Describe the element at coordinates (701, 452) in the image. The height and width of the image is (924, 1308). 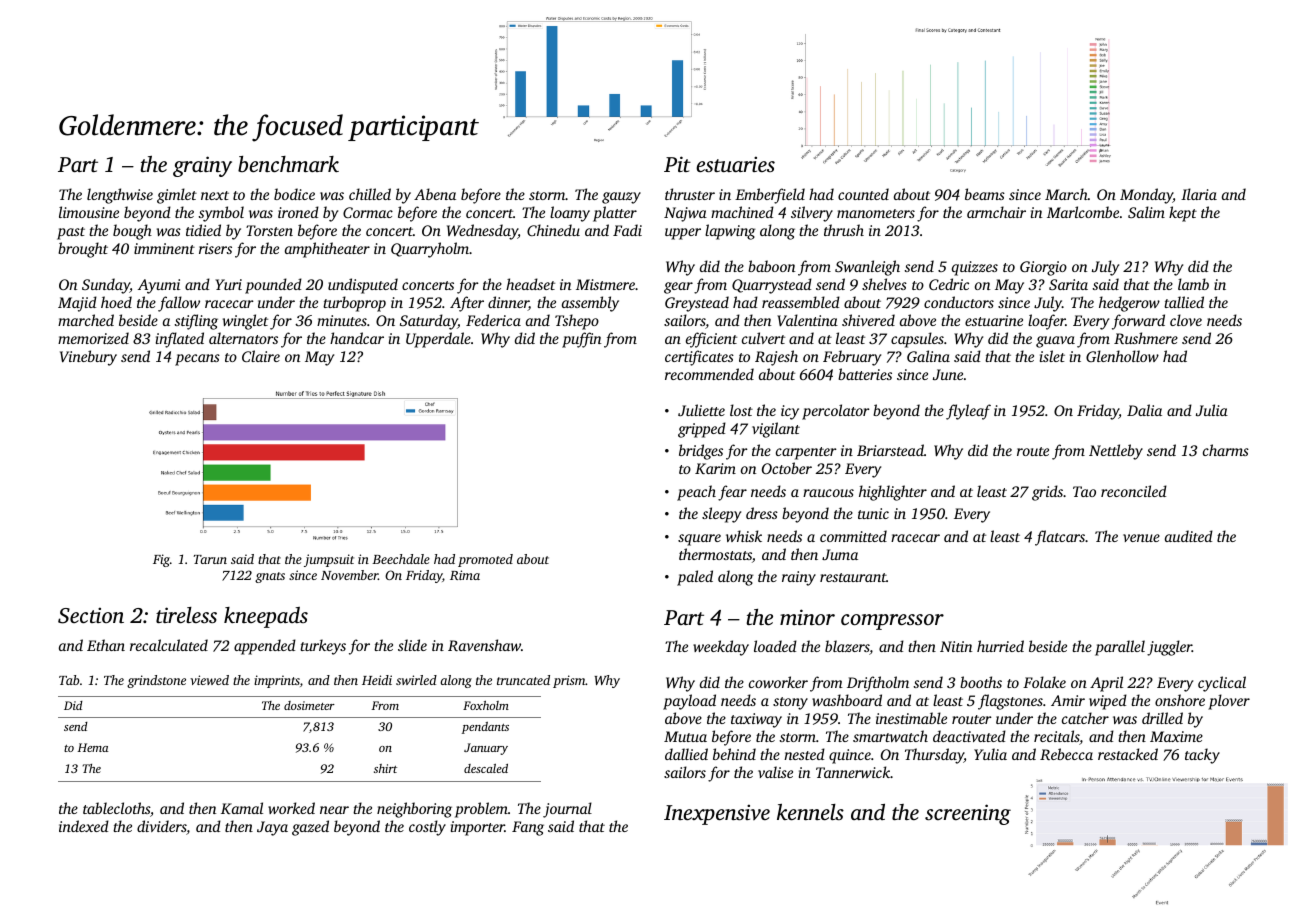
I see `bridges` at that location.
